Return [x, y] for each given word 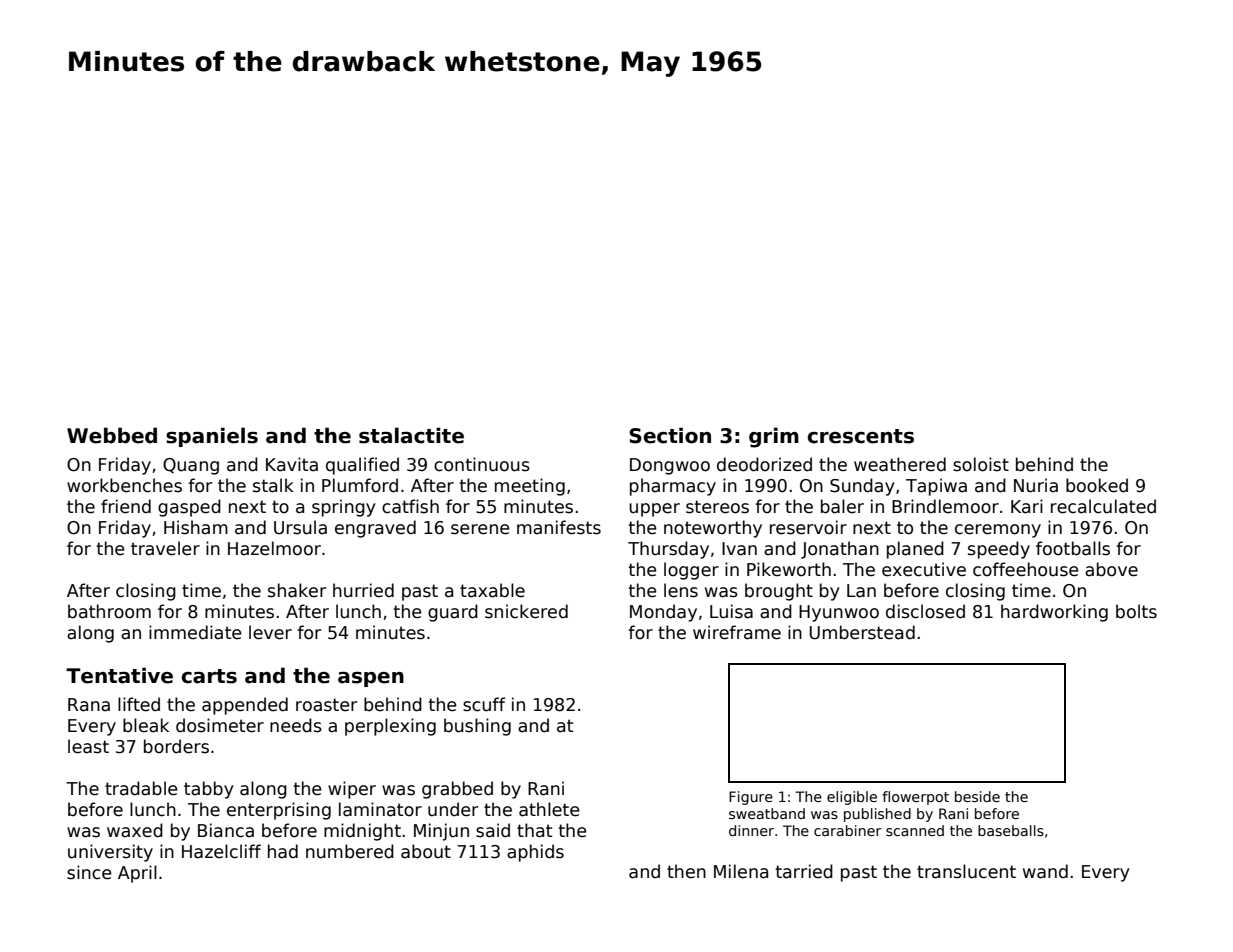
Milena [741, 871]
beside [977, 796]
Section [670, 435]
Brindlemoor [945, 506]
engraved [375, 529]
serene [480, 529]
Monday [663, 613]
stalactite [411, 435]
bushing [477, 727]
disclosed [925, 611]
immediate [195, 632]
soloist [981, 464]
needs [296, 725]
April [137, 874]
